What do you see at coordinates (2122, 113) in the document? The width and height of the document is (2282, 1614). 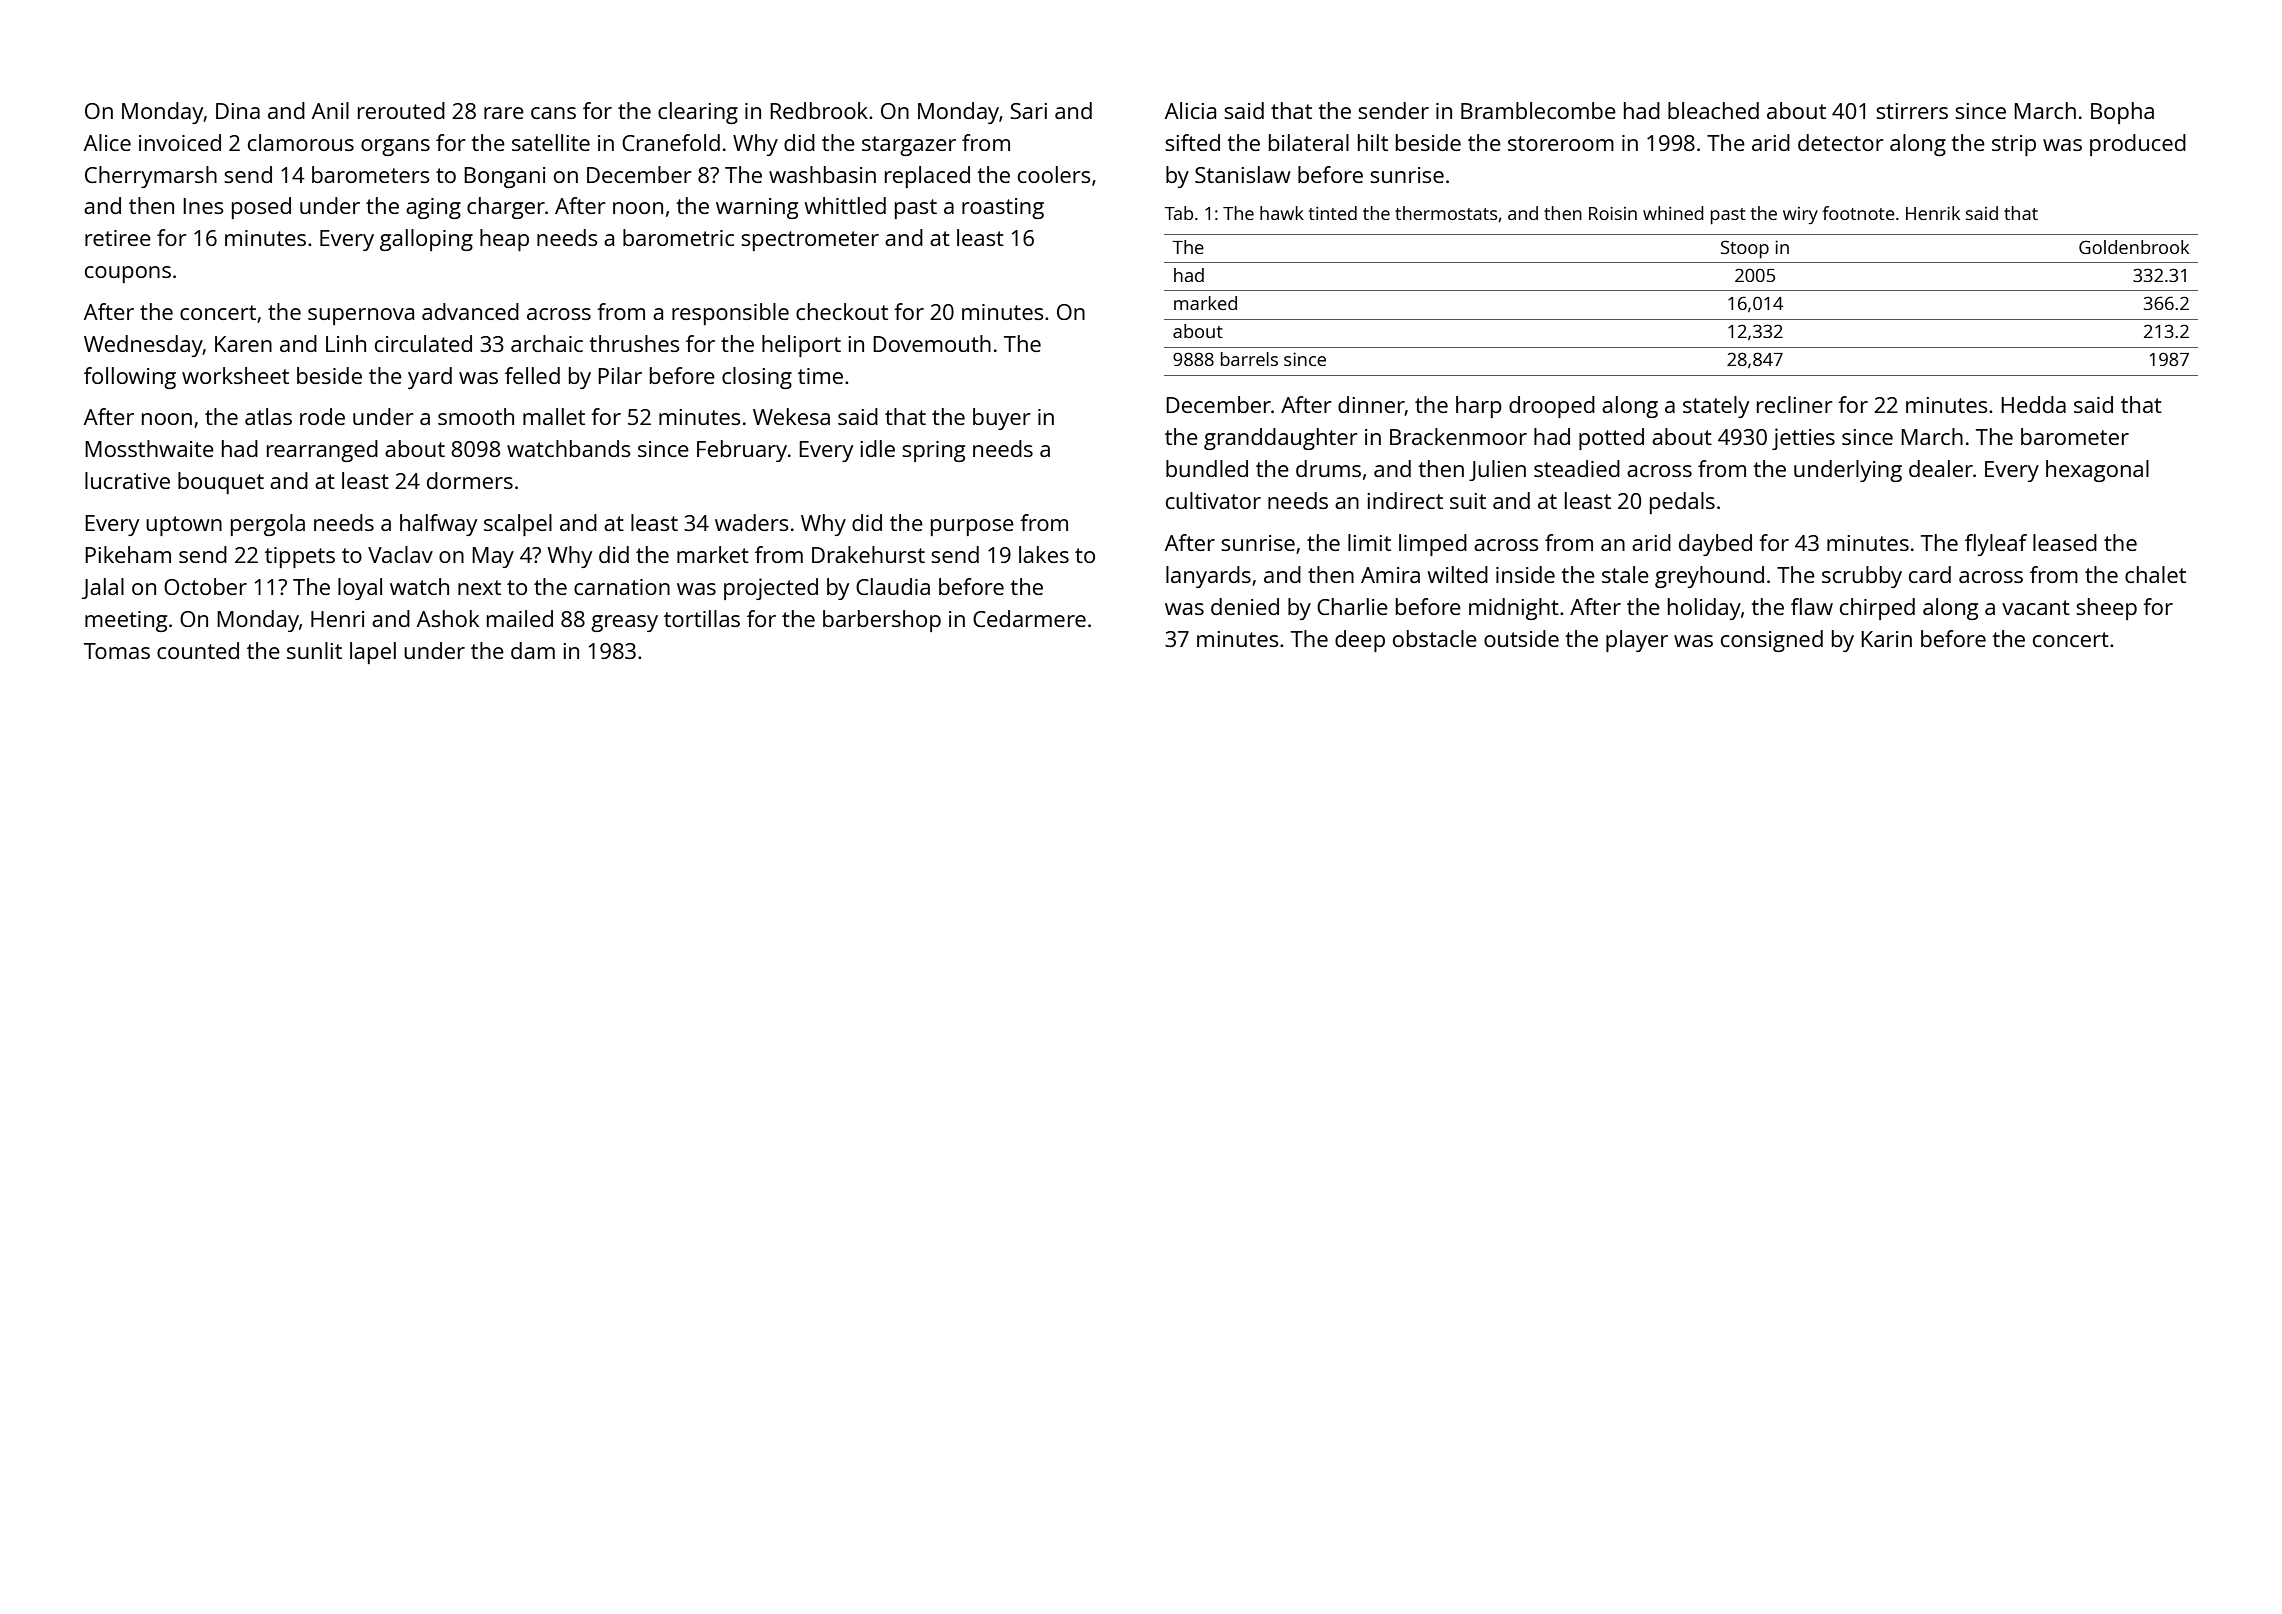 I see `Bopha` at bounding box center [2122, 113].
